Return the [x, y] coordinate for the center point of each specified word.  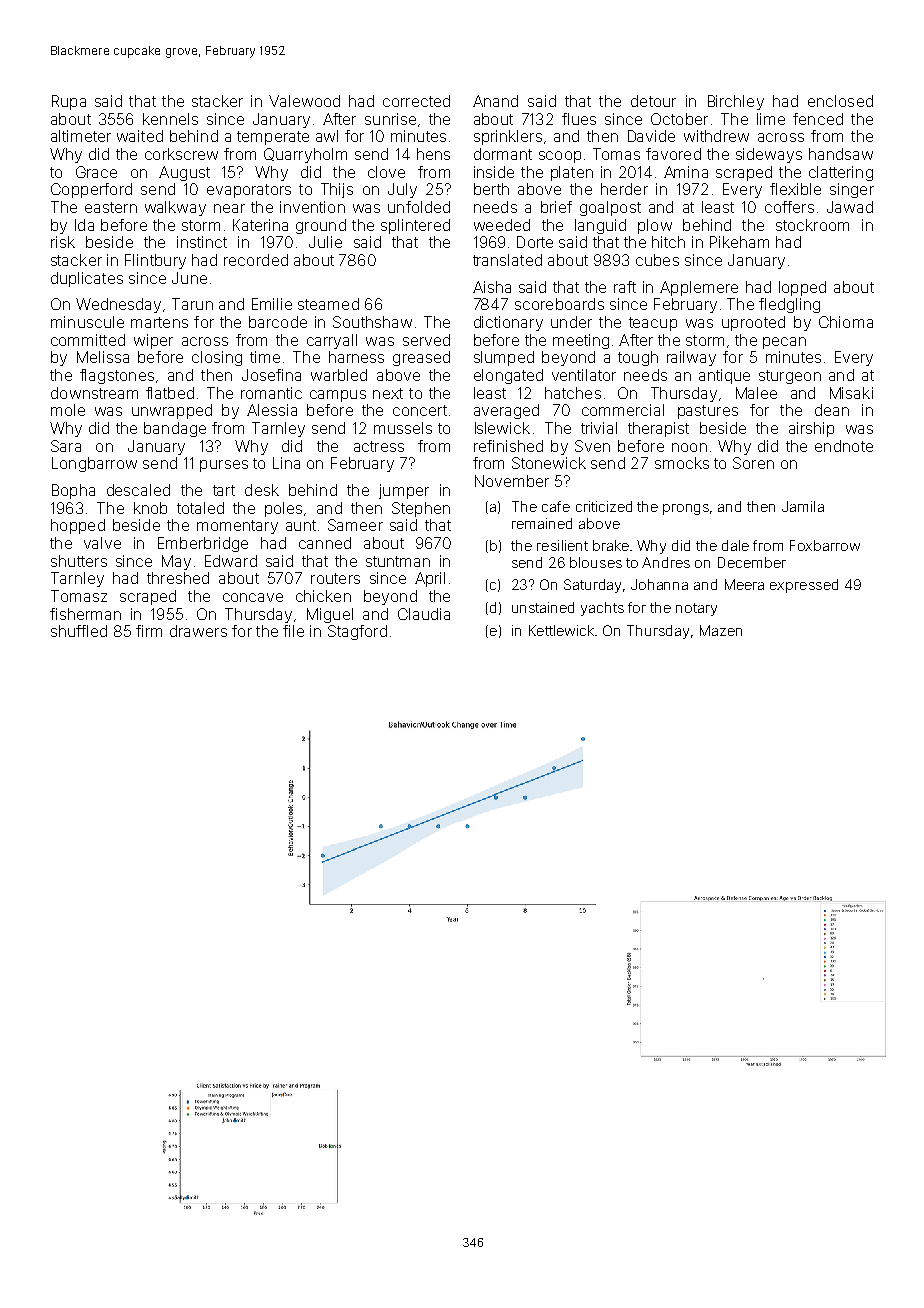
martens [159, 322]
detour [653, 101]
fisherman [85, 614]
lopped [802, 288]
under [571, 322]
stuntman [398, 561]
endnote [844, 446]
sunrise [390, 119]
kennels [170, 119]
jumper [404, 491]
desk [262, 490]
